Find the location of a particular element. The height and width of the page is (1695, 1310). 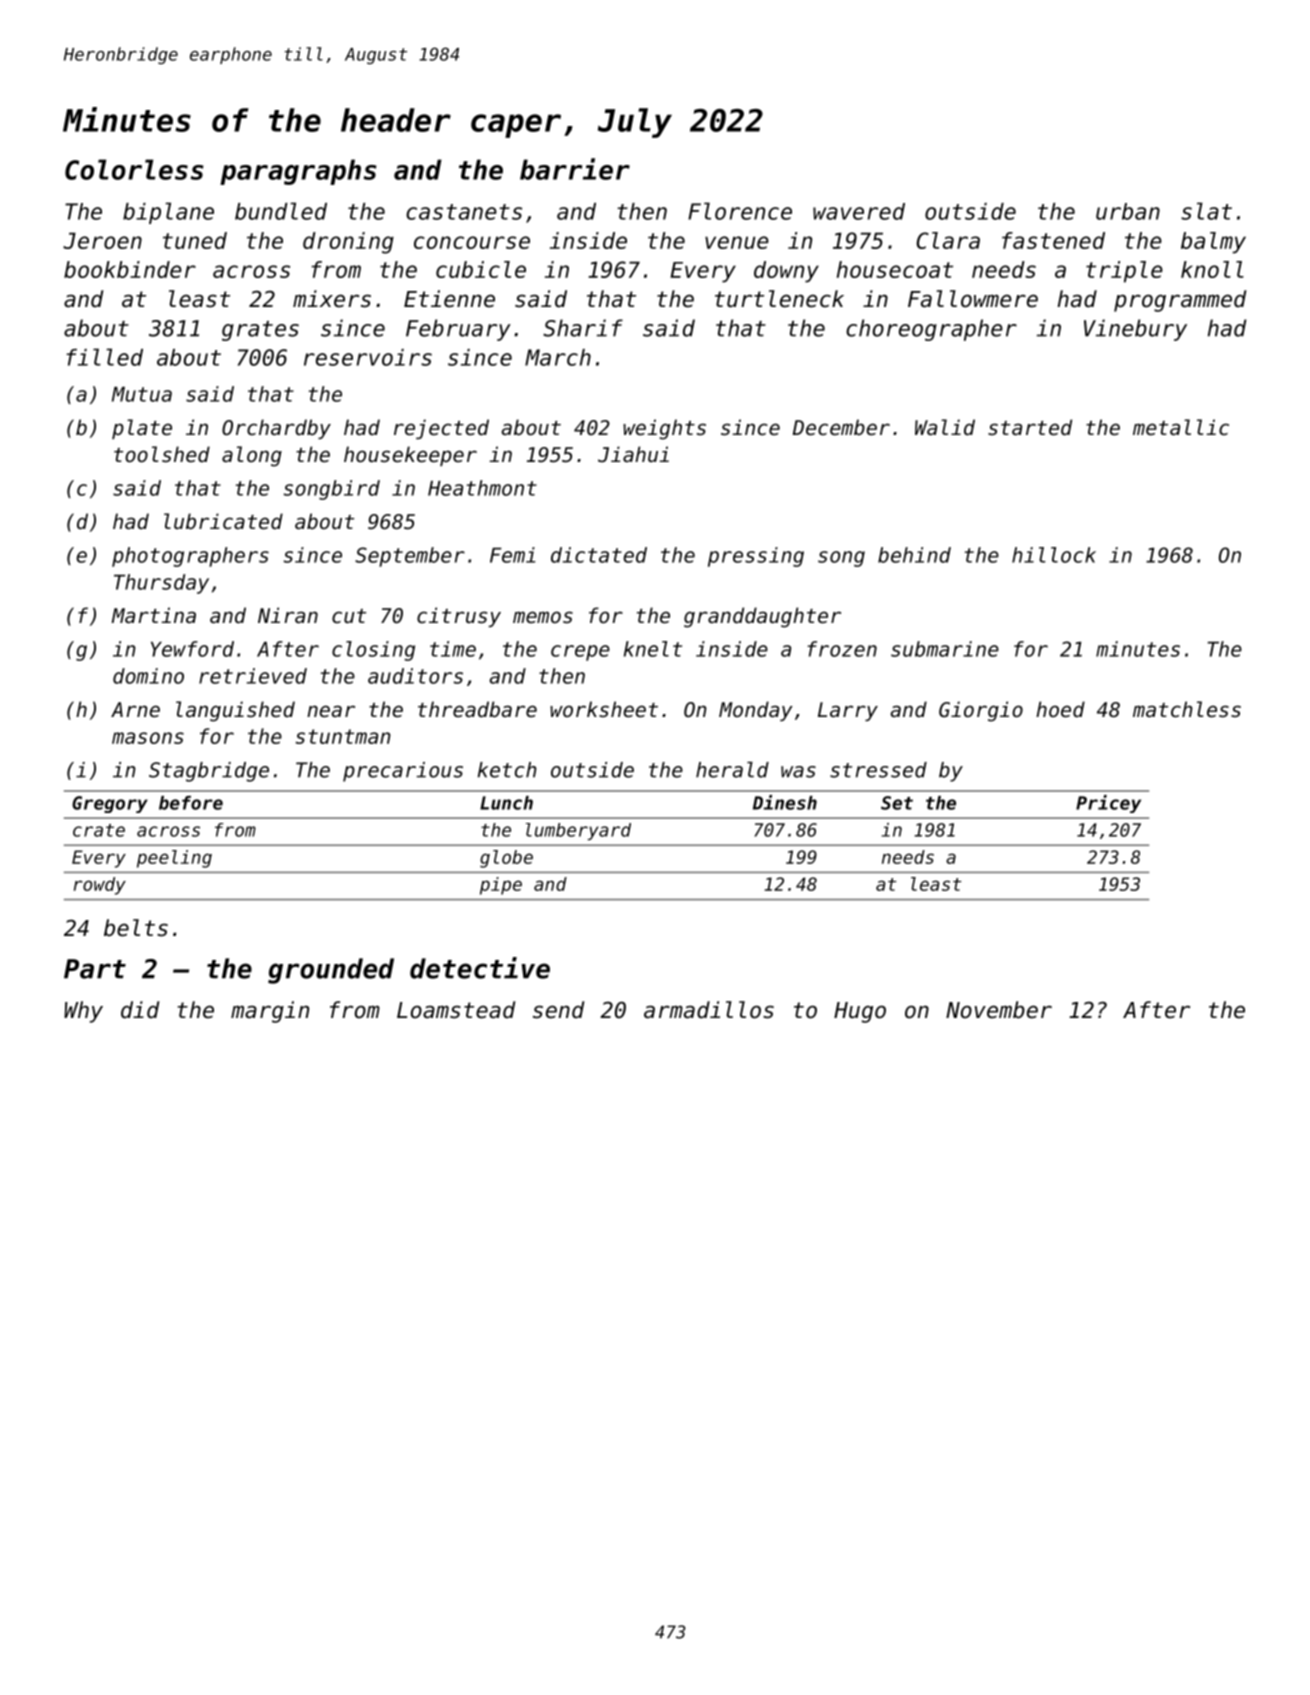

detective is located at coordinates (480, 968).
